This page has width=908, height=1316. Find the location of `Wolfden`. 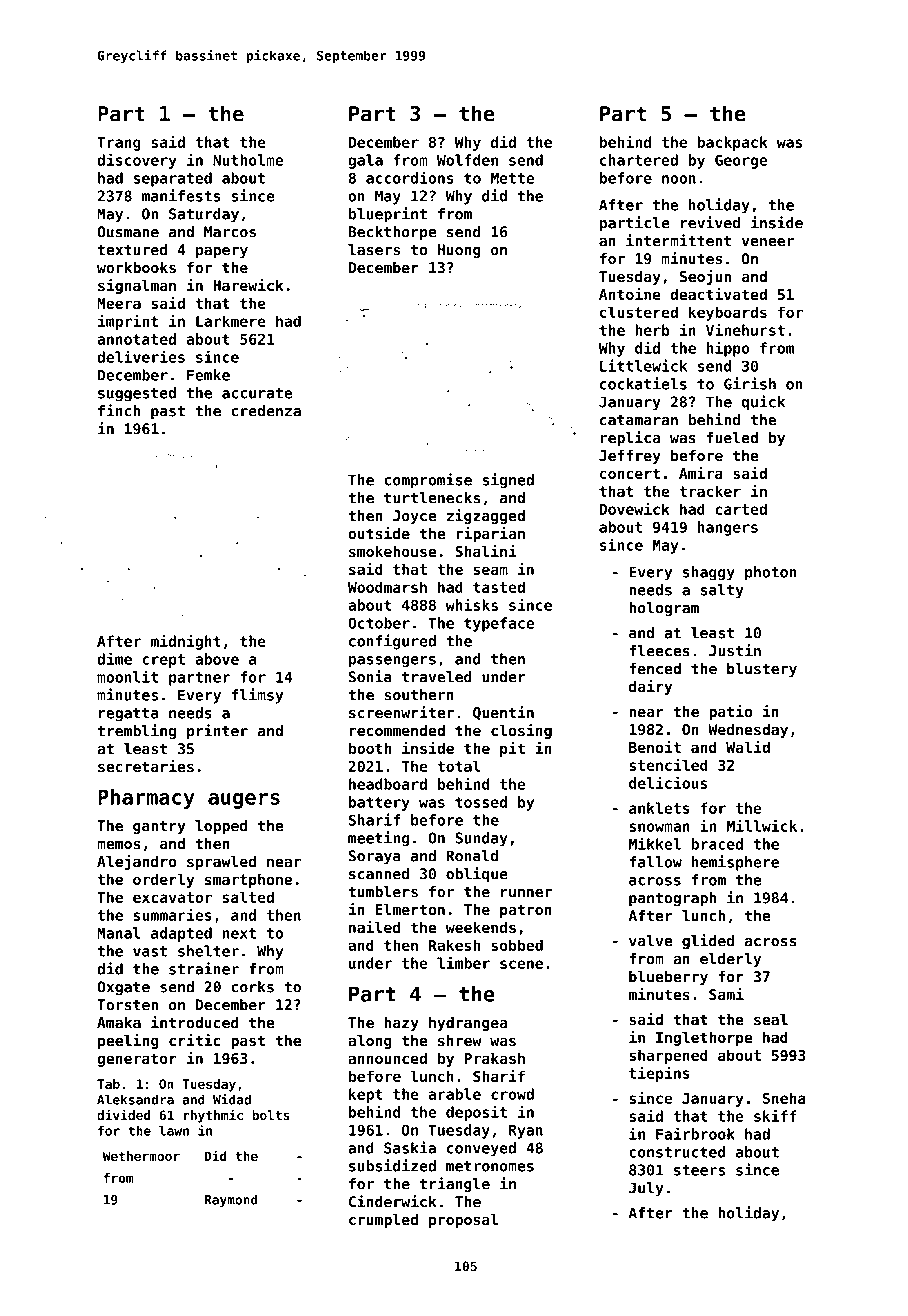

Wolfden is located at coordinates (467, 160).
